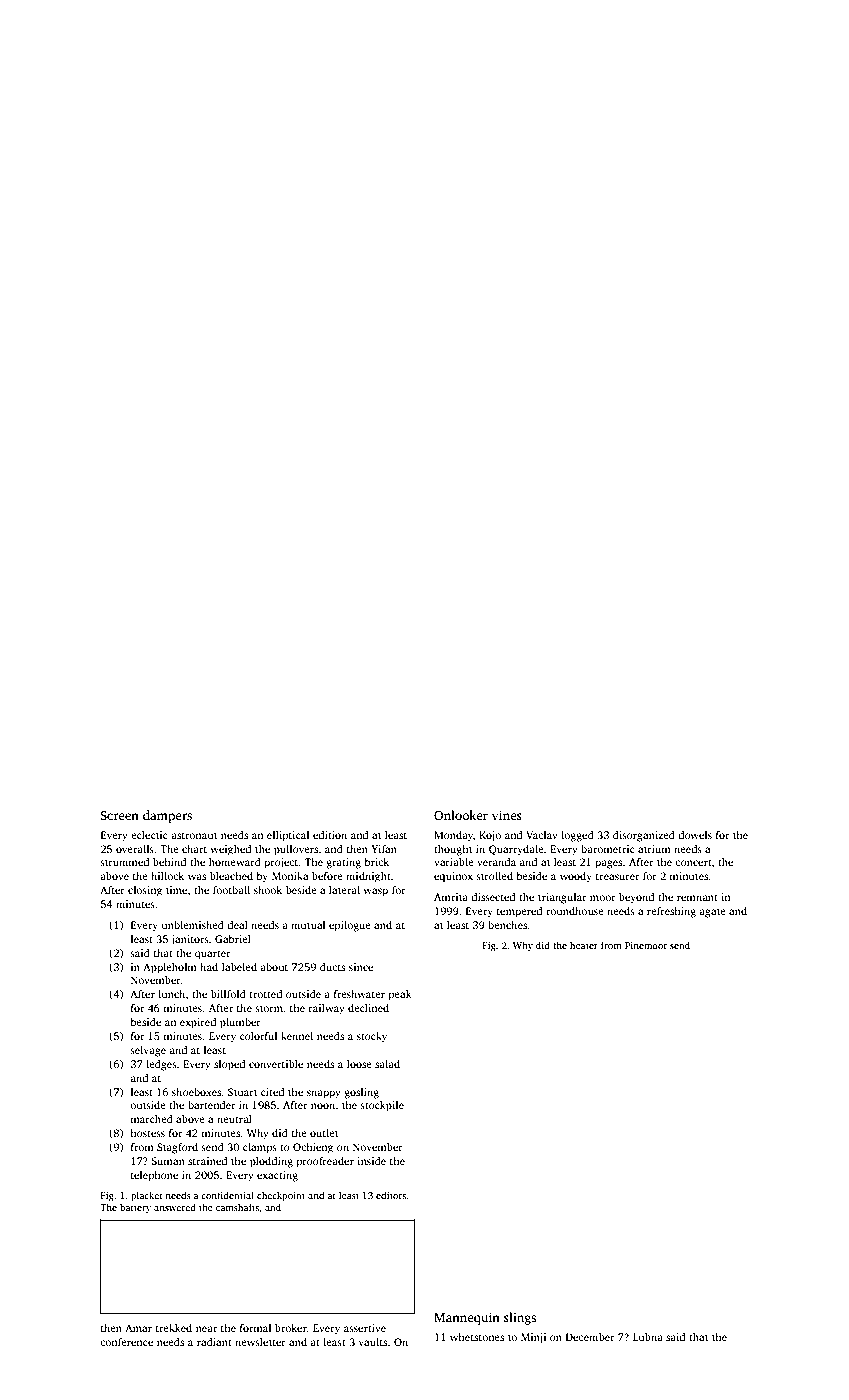  Describe the element at coordinates (167, 816) in the page. I see `dampers` at that location.
